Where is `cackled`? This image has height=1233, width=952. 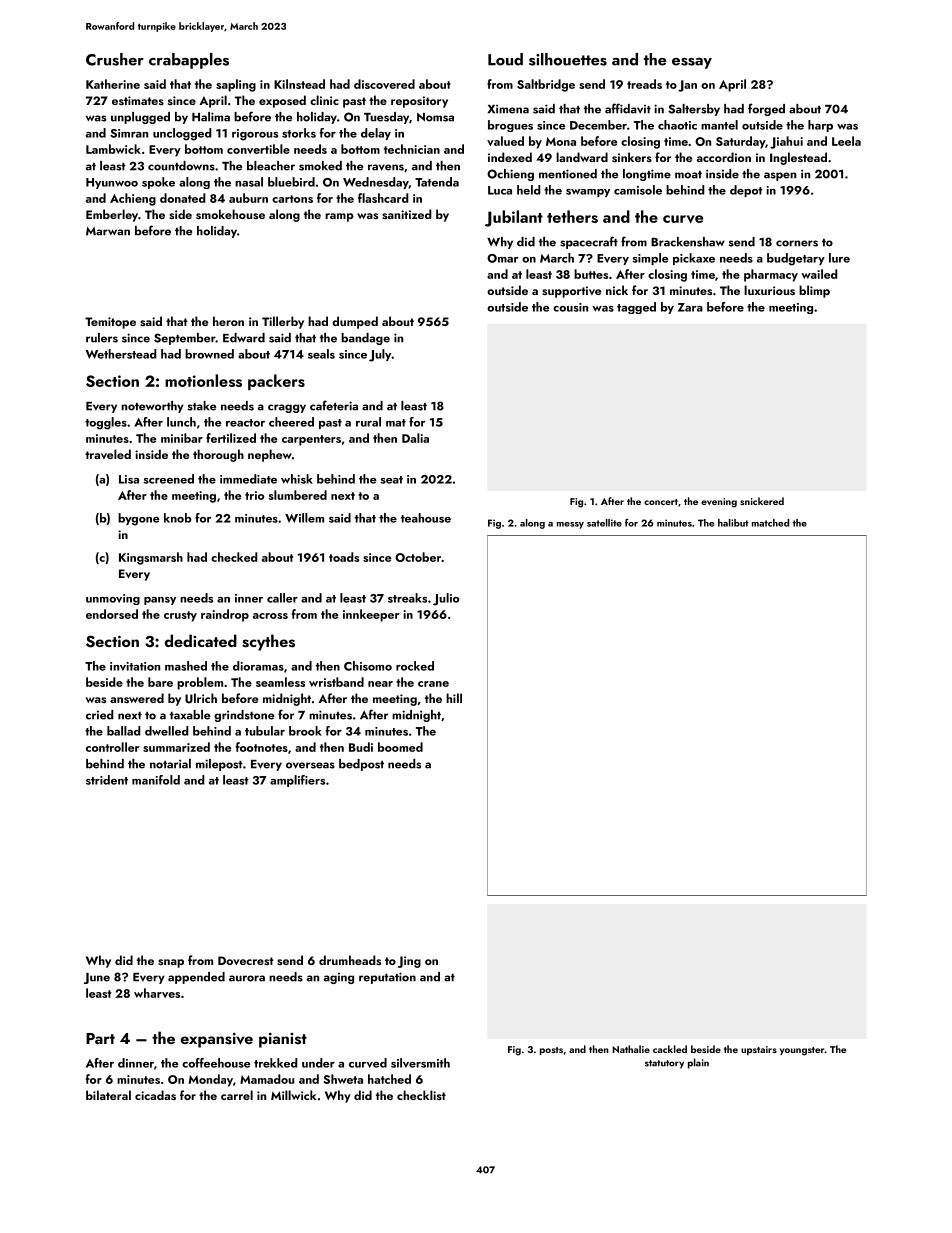
cackled is located at coordinates (670, 1049).
